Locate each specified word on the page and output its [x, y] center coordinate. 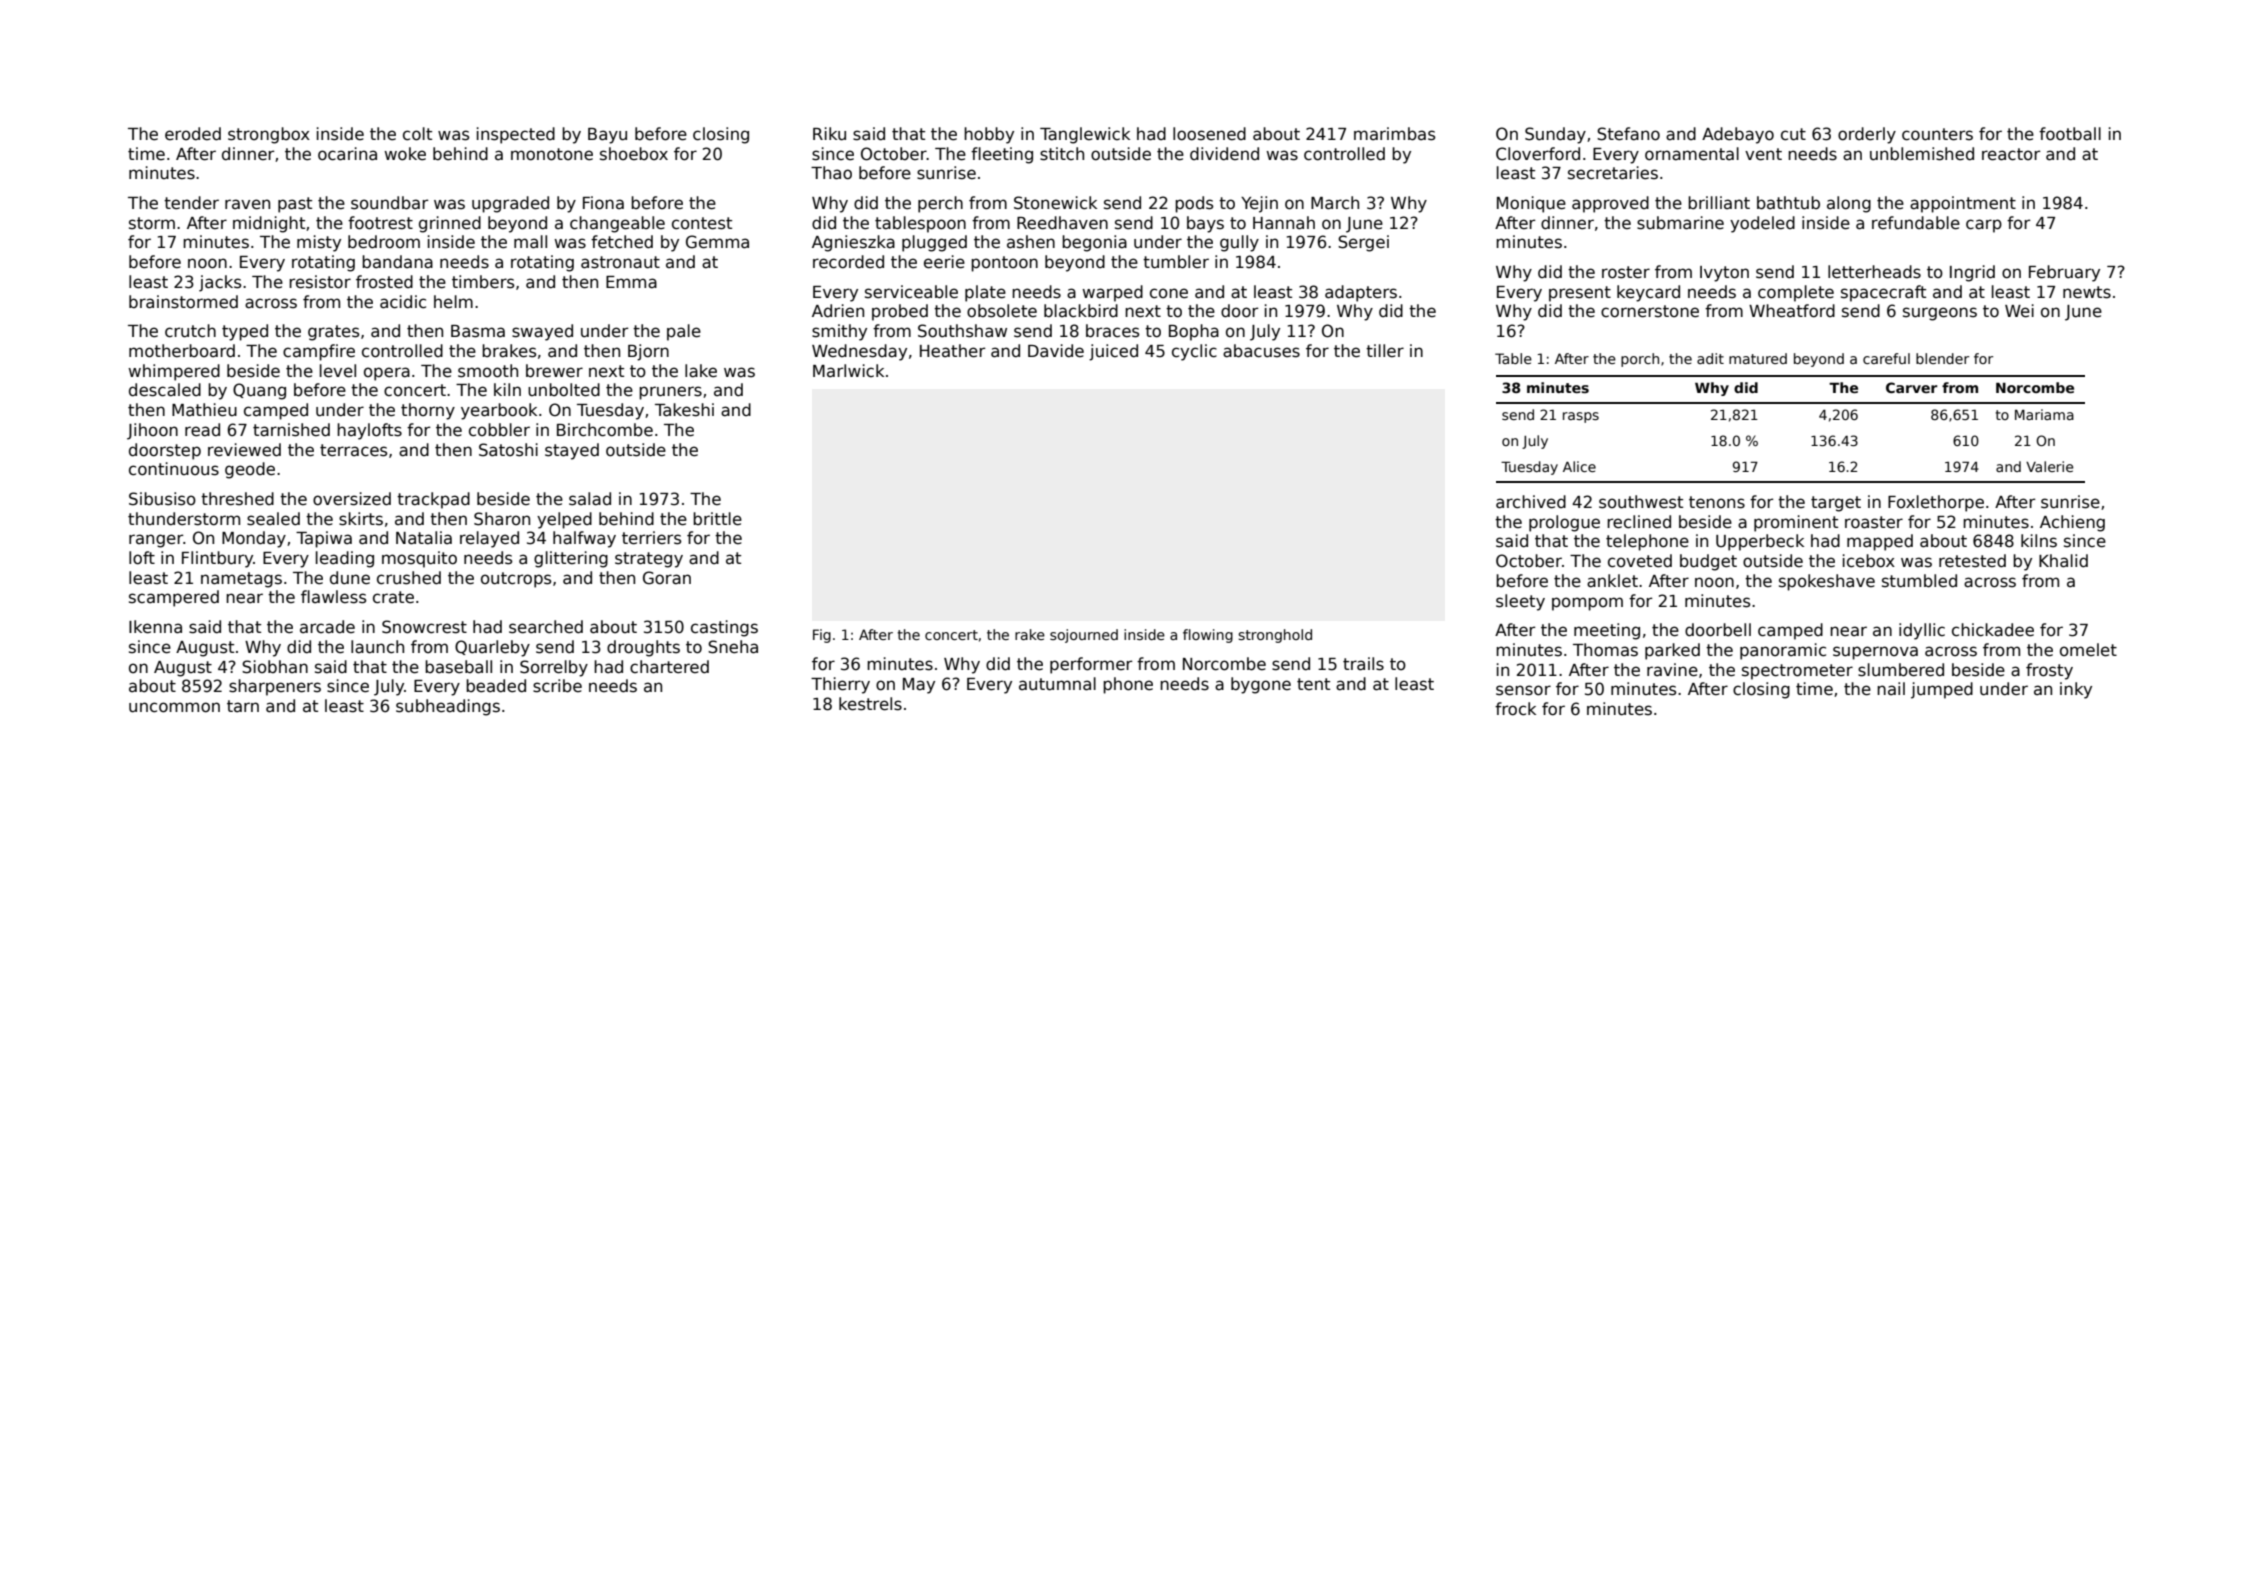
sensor [1523, 690]
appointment [1963, 204]
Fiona [603, 203]
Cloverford [1538, 154]
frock [1515, 709]
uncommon [174, 707]
